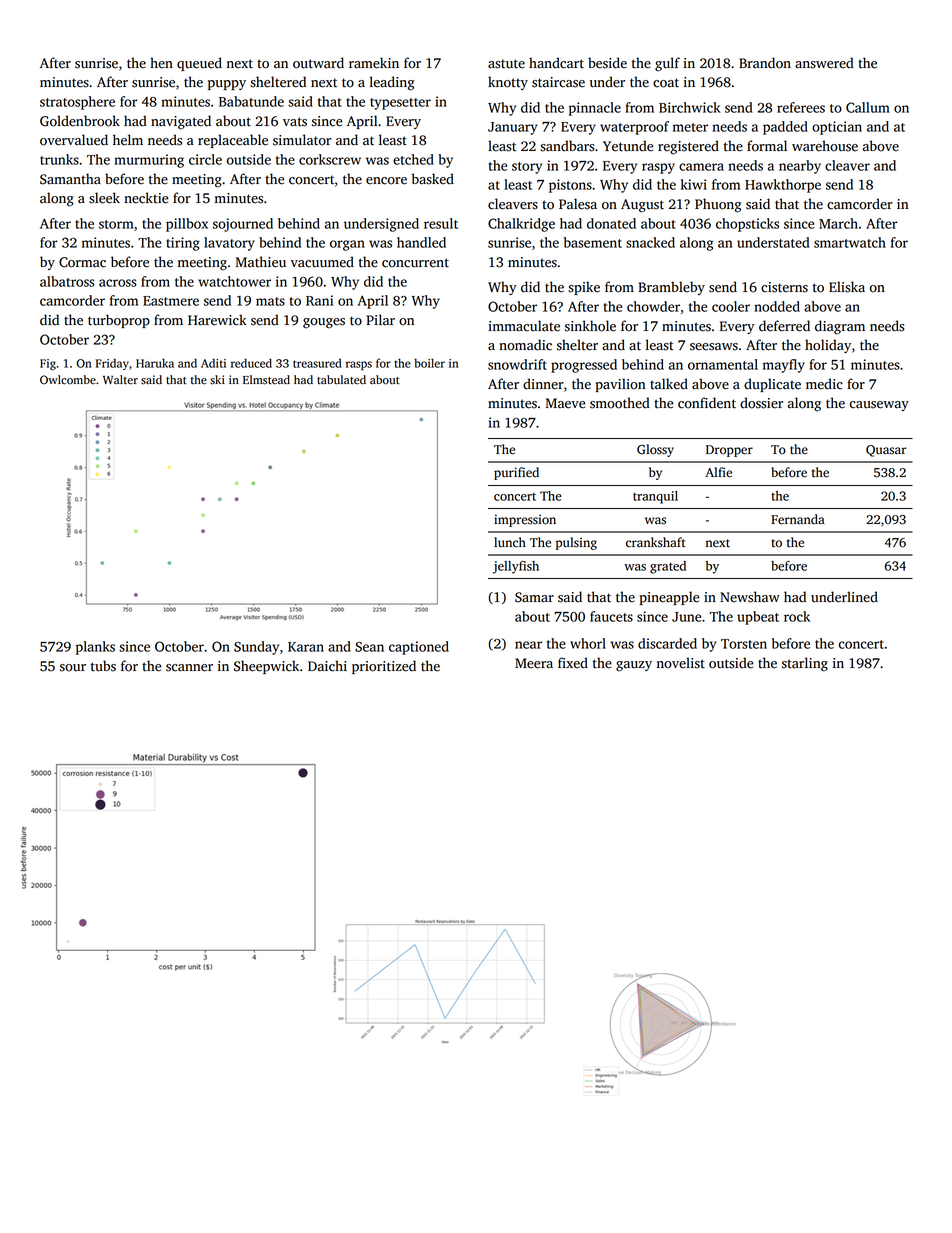  What do you see at coordinates (341, 380) in the screenshot?
I see `tabulated` at bounding box center [341, 380].
